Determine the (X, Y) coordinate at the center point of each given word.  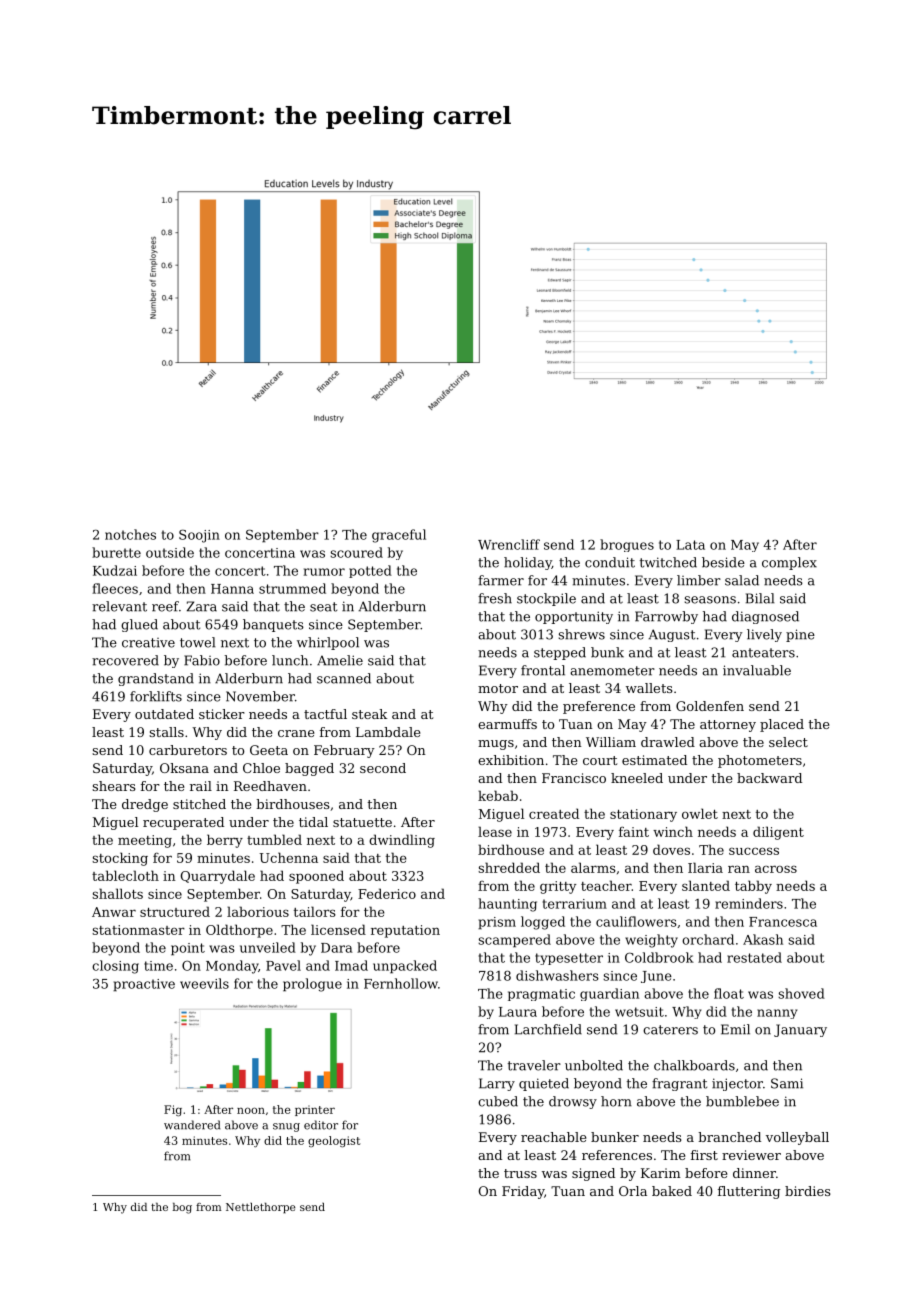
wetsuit (639, 1012)
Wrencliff (509, 544)
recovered (125, 660)
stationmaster (138, 930)
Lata (690, 545)
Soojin (199, 536)
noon (251, 1110)
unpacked (405, 967)
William (611, 742)
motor (498, 688)
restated (754, 957)
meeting (145, 841)
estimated (654, 760)
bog (182, 1208)
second (383, 768)
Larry (497, 1084)
